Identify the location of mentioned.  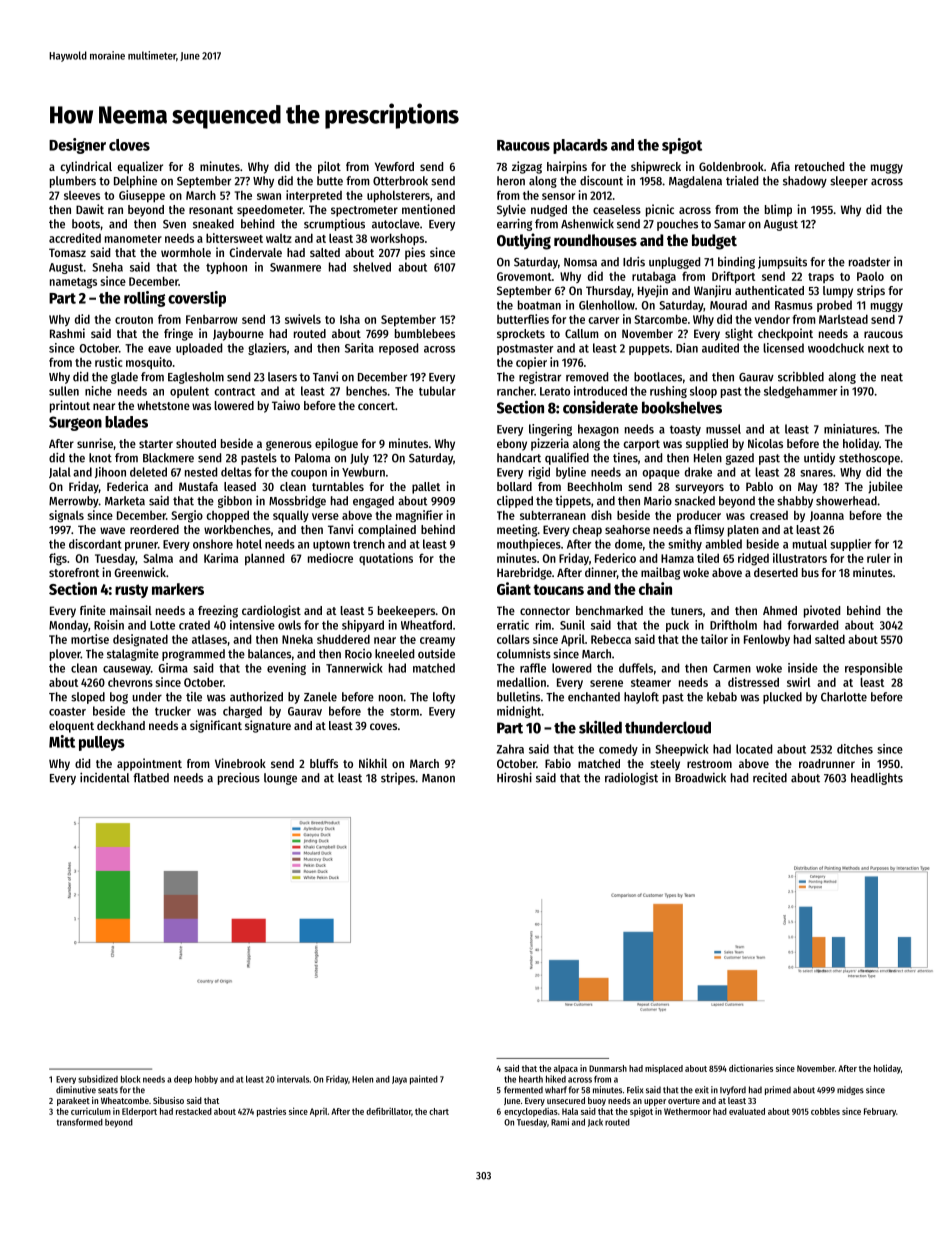
(428, 209).
